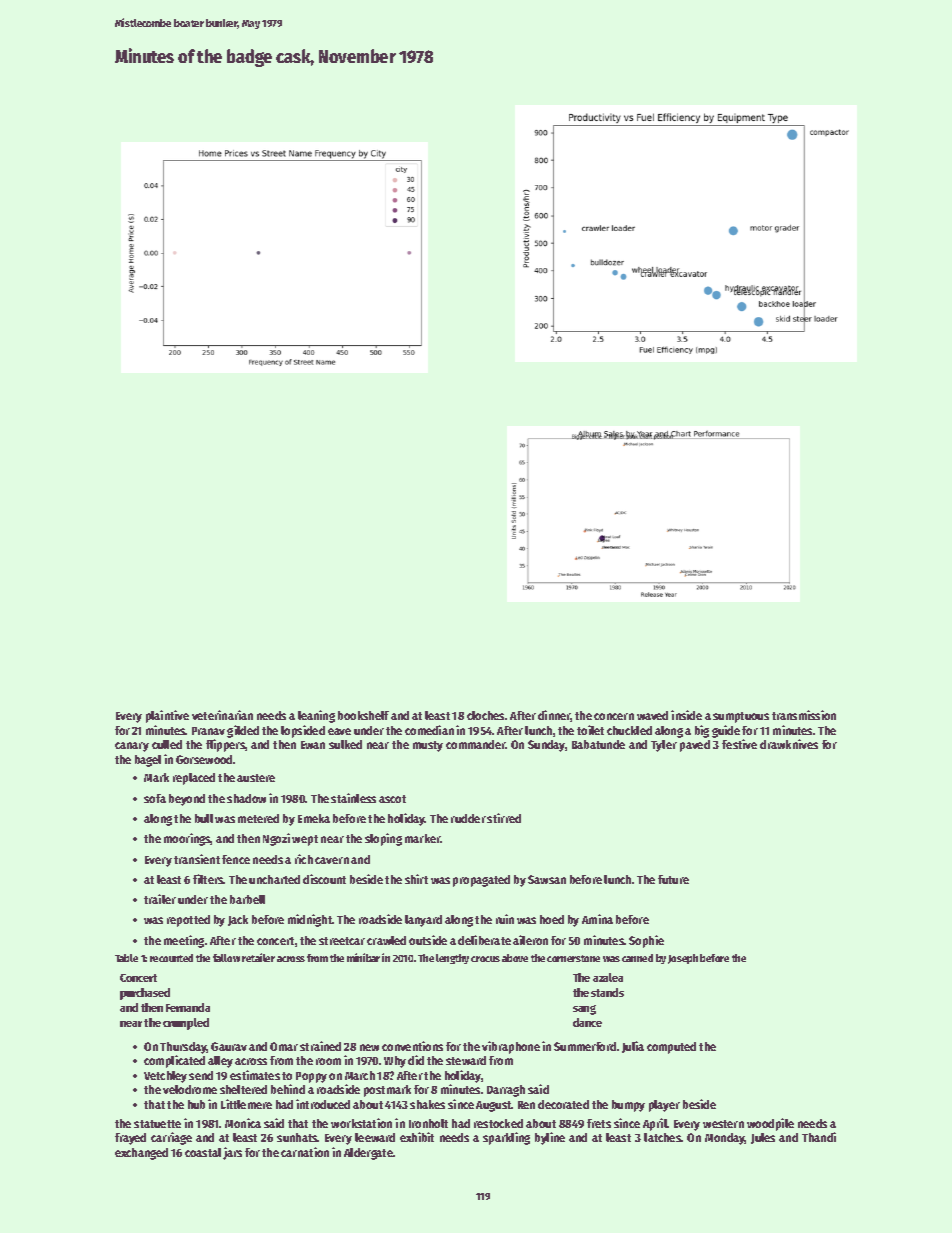 The image size is (952, 1233). Describe the element at coordinates (664, 1106) in the screenshot. I see `player` at that location.
